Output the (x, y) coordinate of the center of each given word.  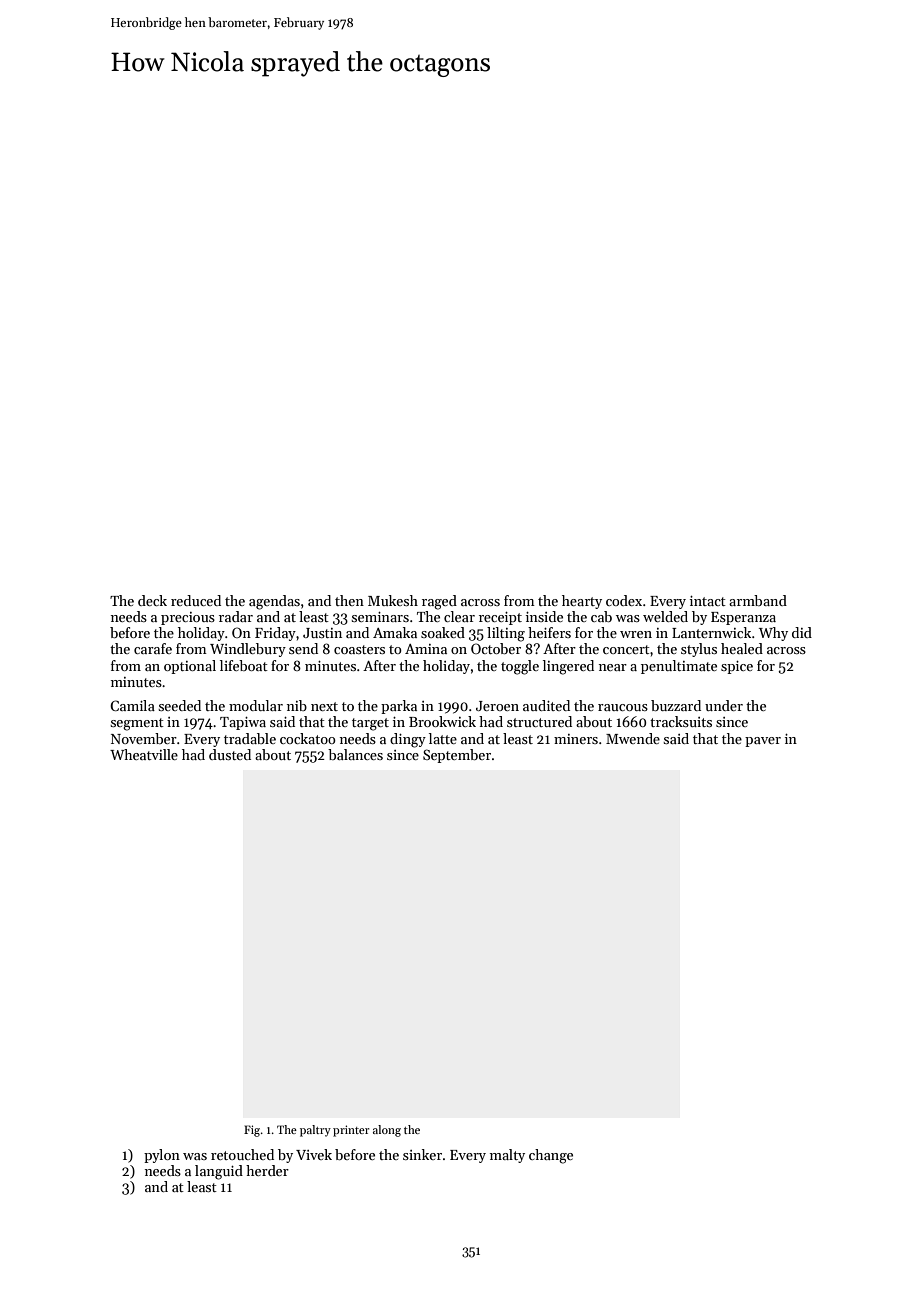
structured (539, 721)
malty (507, 1156)
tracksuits (681, 721)
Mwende (633, 738)
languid (219, 1172)
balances (355, 754)
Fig (252, 1131)
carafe (153, 648)
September (457, 756)
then (349, 600)
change (551, 1156)
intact (708, 601)
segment (137, 724)
